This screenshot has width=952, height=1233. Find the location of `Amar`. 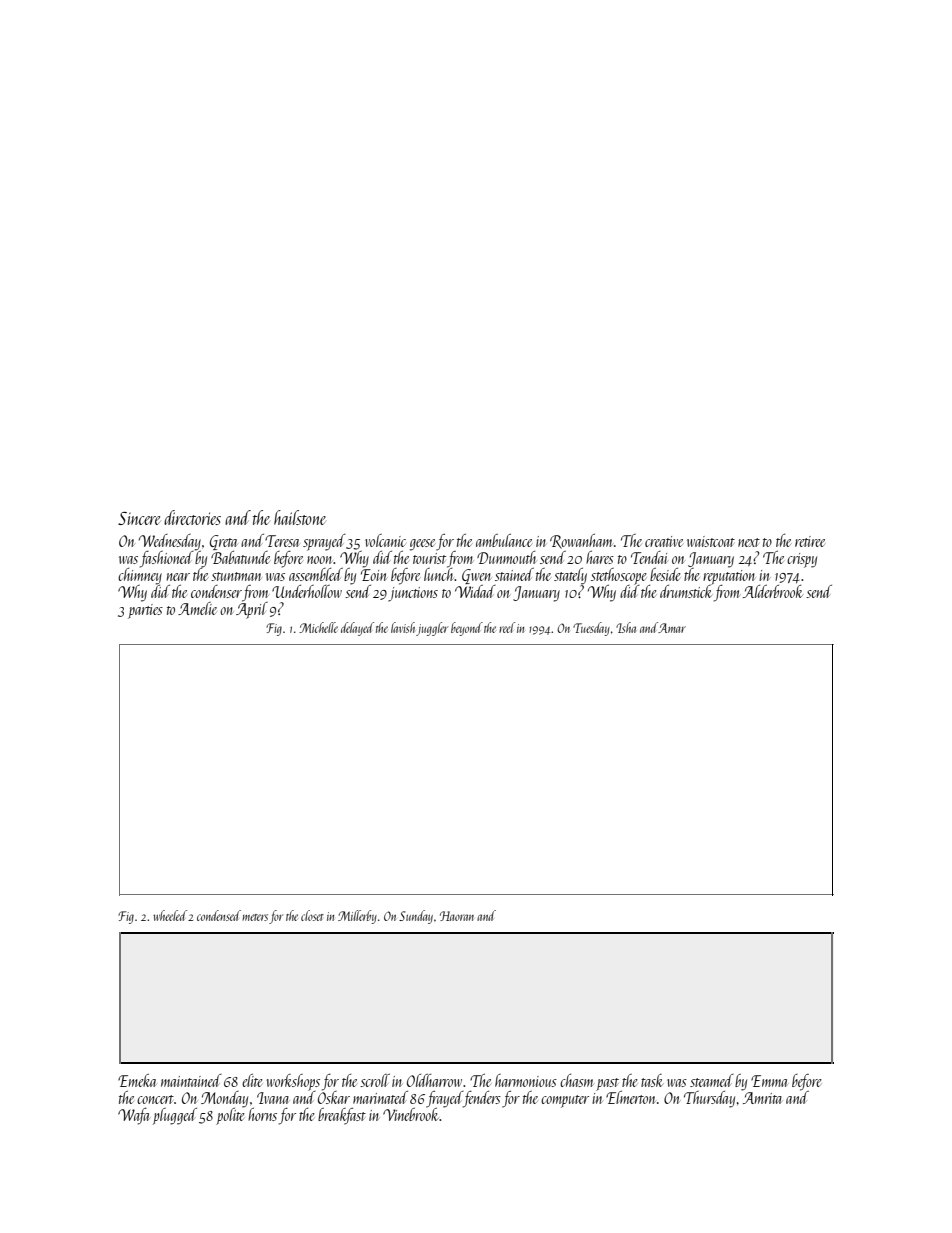

Amar is located at coordinates (672, 628).
